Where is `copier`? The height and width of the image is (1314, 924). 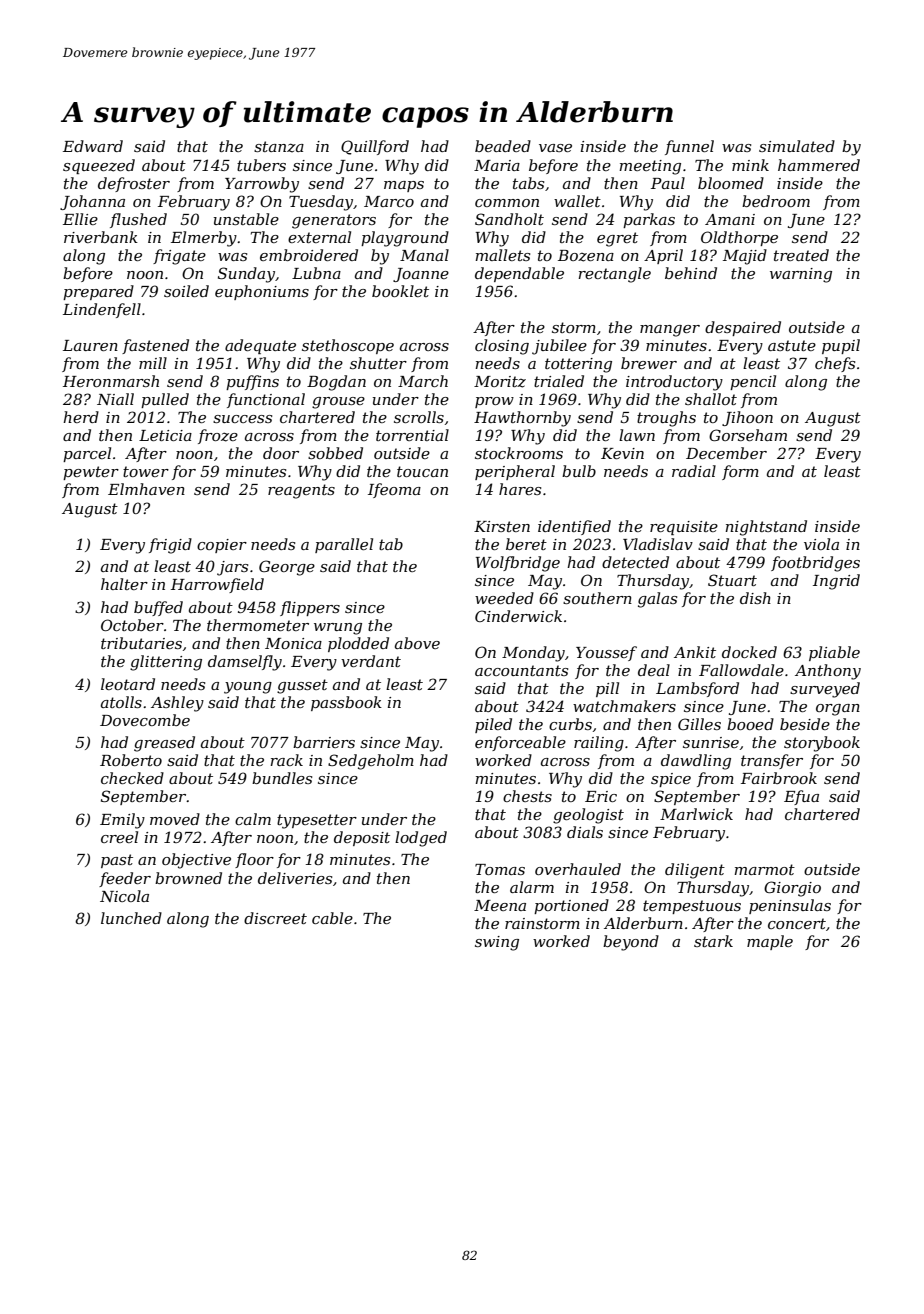 copier is located at coordinates (222, 546).
